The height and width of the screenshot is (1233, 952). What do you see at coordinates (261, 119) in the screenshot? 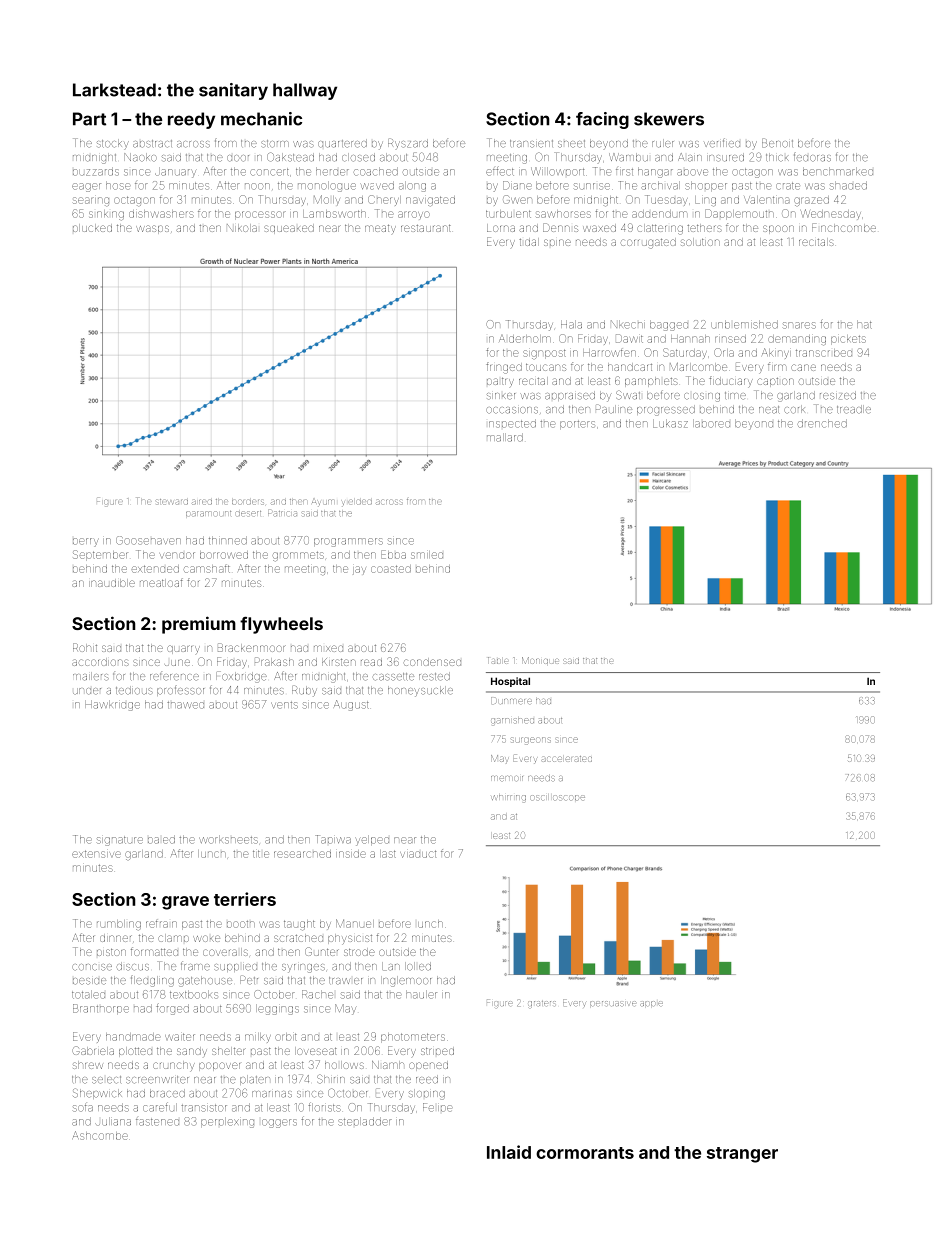
I see `mechanic` at bounding box center [261, 119].
